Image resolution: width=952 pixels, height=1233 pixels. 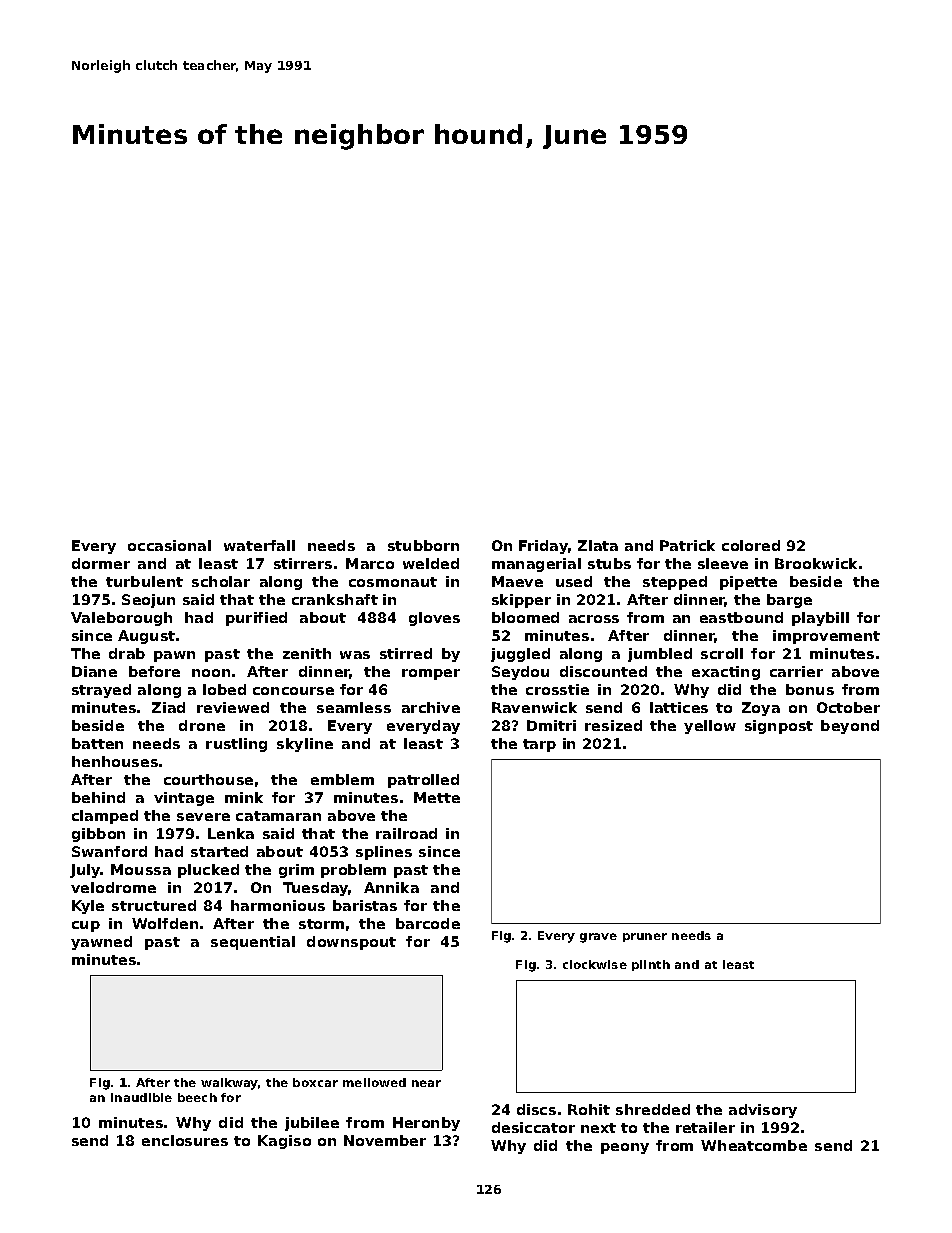 I want to click on used, so click(x=574, y=581).
